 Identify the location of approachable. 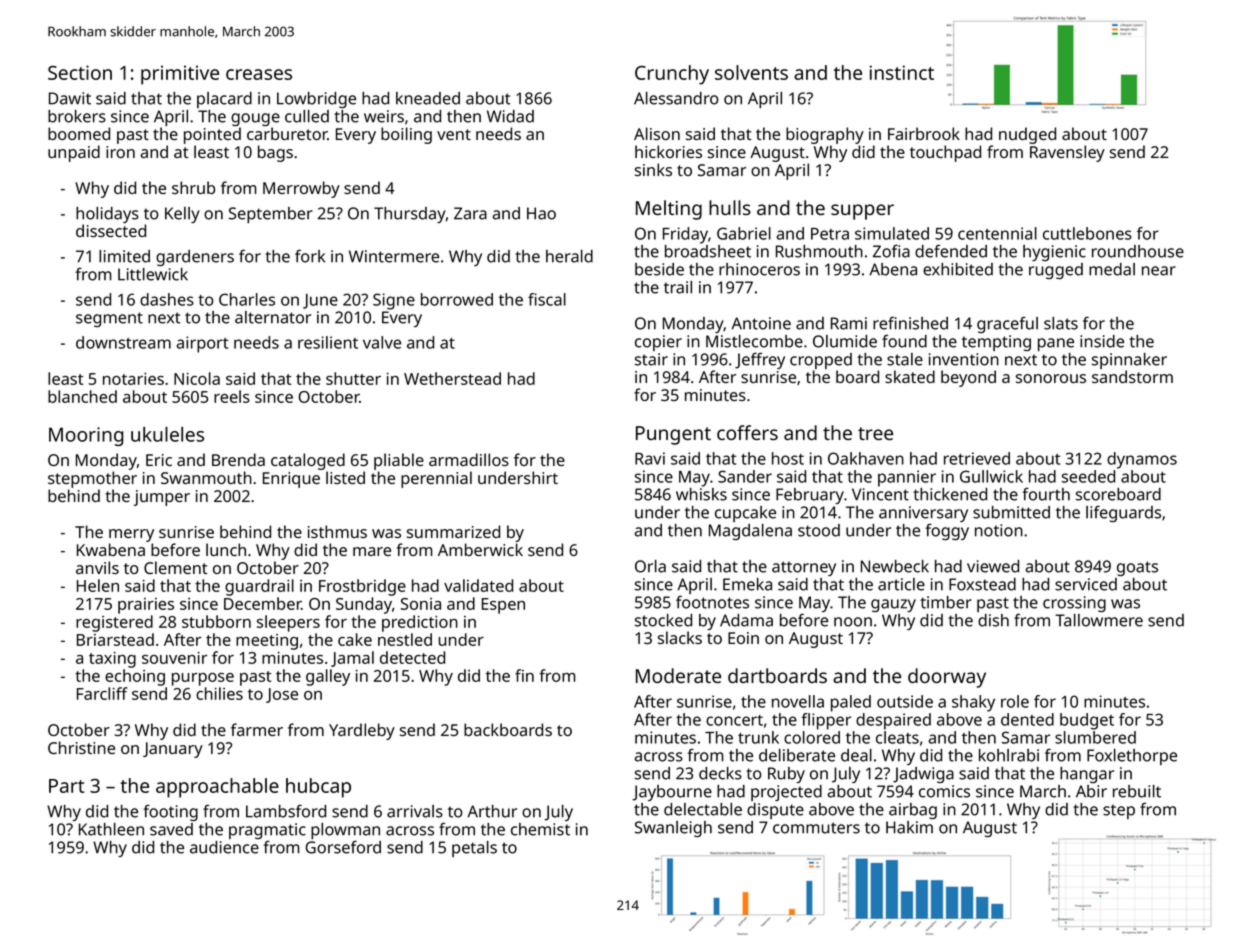
(217, 788).
